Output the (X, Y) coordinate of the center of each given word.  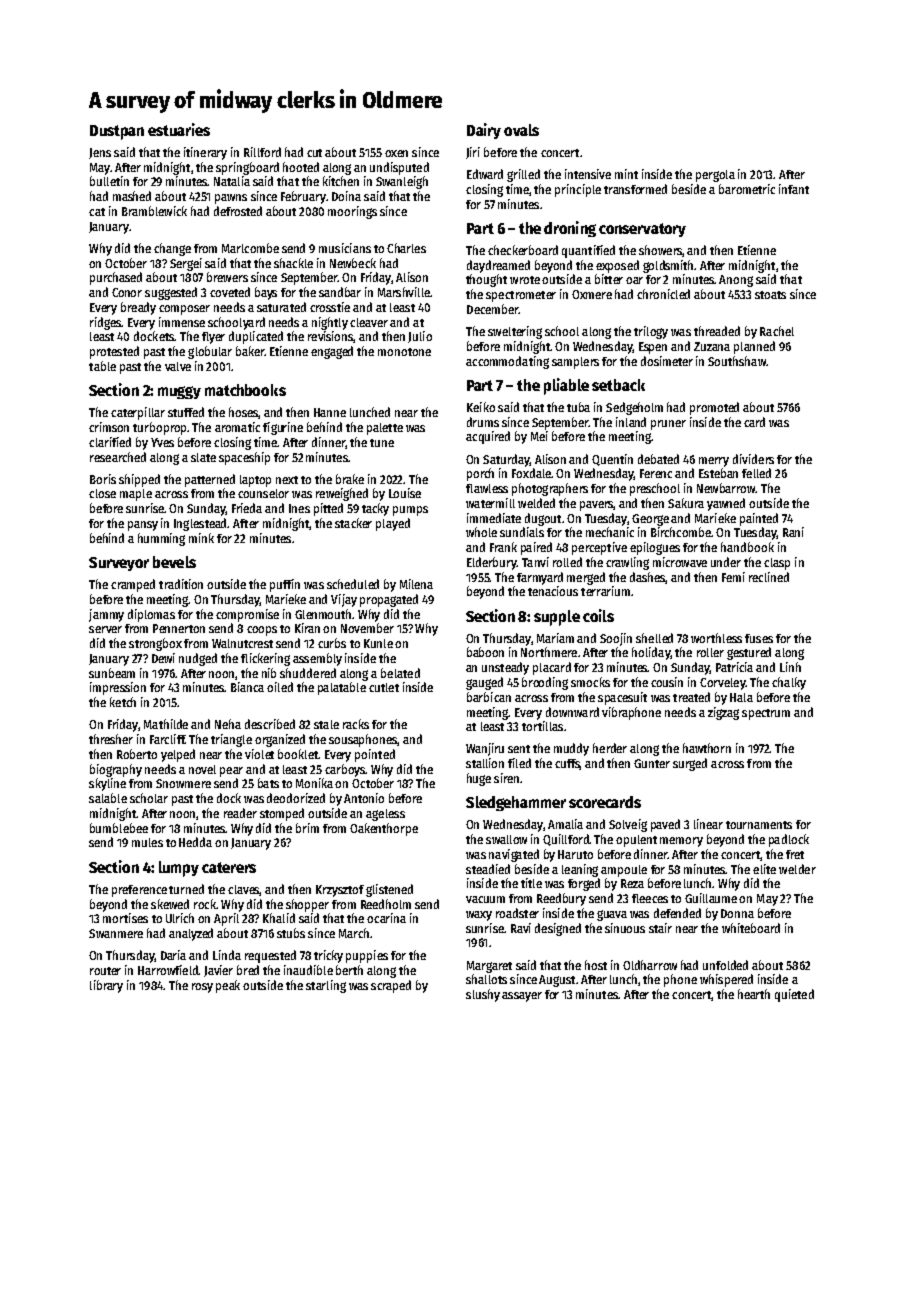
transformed (635, 189)
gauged (484, 683)
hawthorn (707, 748)
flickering (265, 659)
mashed (132, 196)
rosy (202, 988)
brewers (227, 277)
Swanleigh (402, 182)
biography (116, 770)
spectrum (766, 714)
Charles (406, 248)
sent (519, 749)
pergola (715, 176)
